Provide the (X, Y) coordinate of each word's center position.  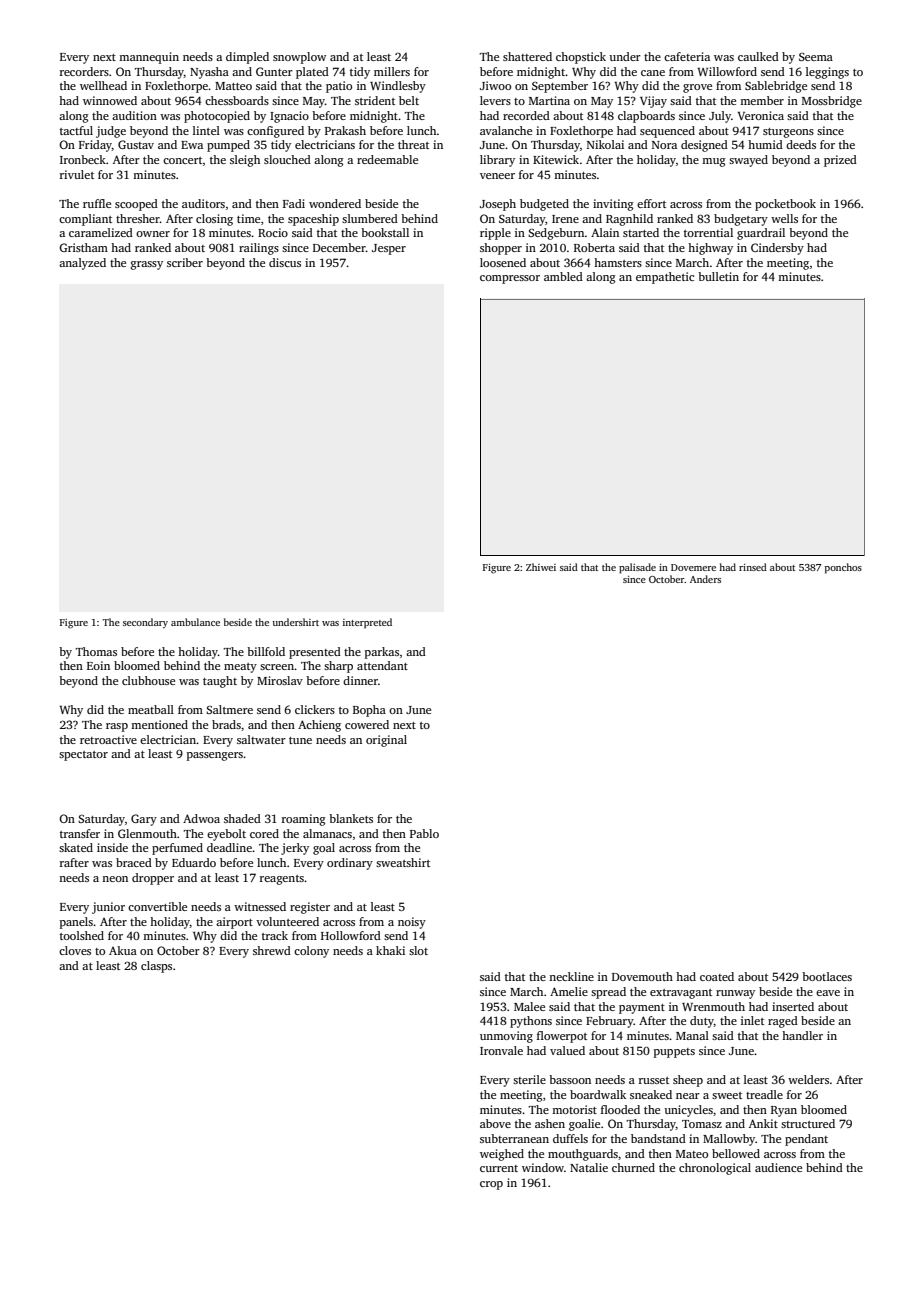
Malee (529, 1006)
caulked (758, 56)
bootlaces (827, 976)
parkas (382, 653)
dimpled (247, 58)
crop (491, 1185)
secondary (145, 623)
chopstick (581, 58)
